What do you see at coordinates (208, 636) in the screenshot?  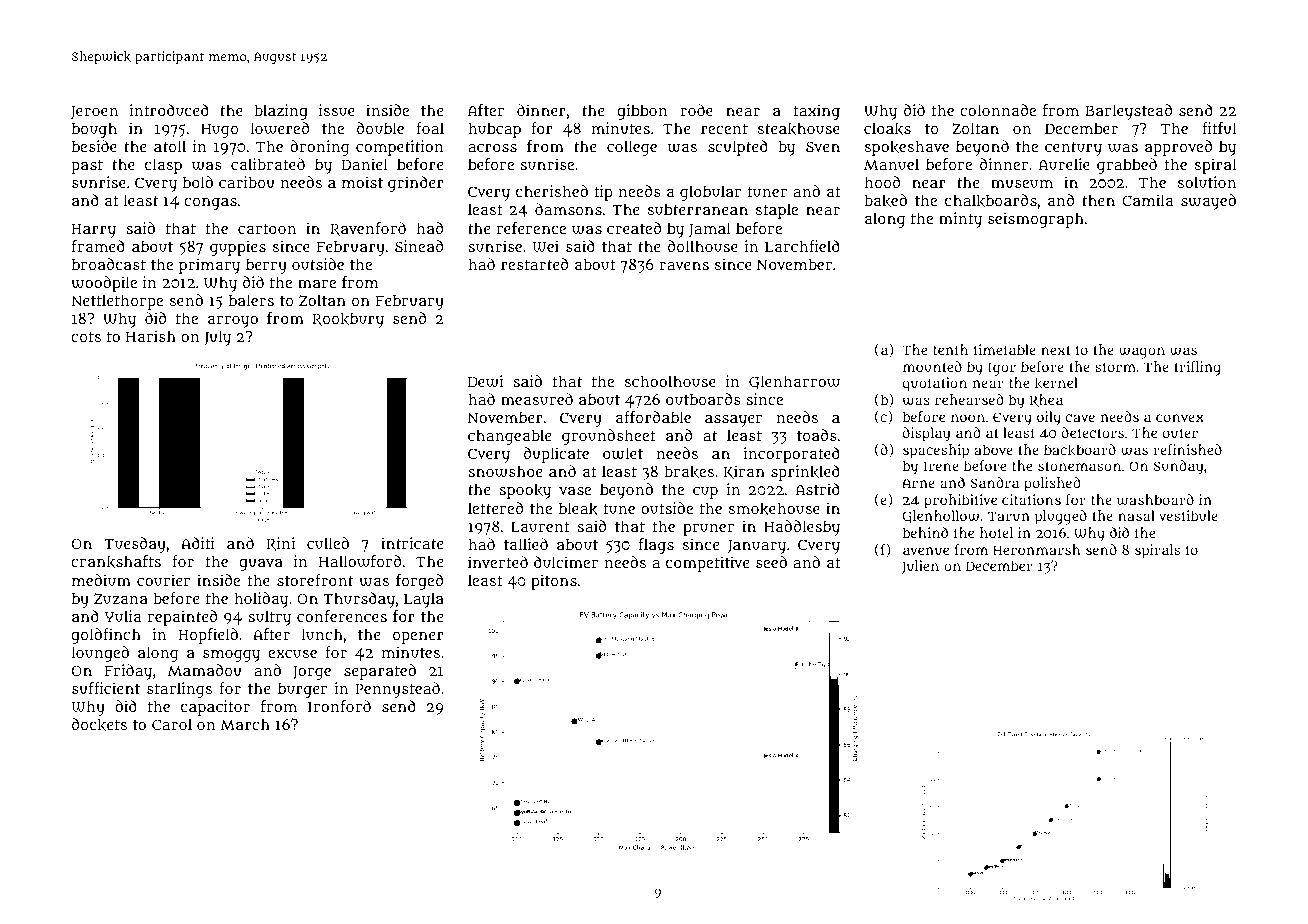 I see `Hopfield` at bounding box center [208, 636].
